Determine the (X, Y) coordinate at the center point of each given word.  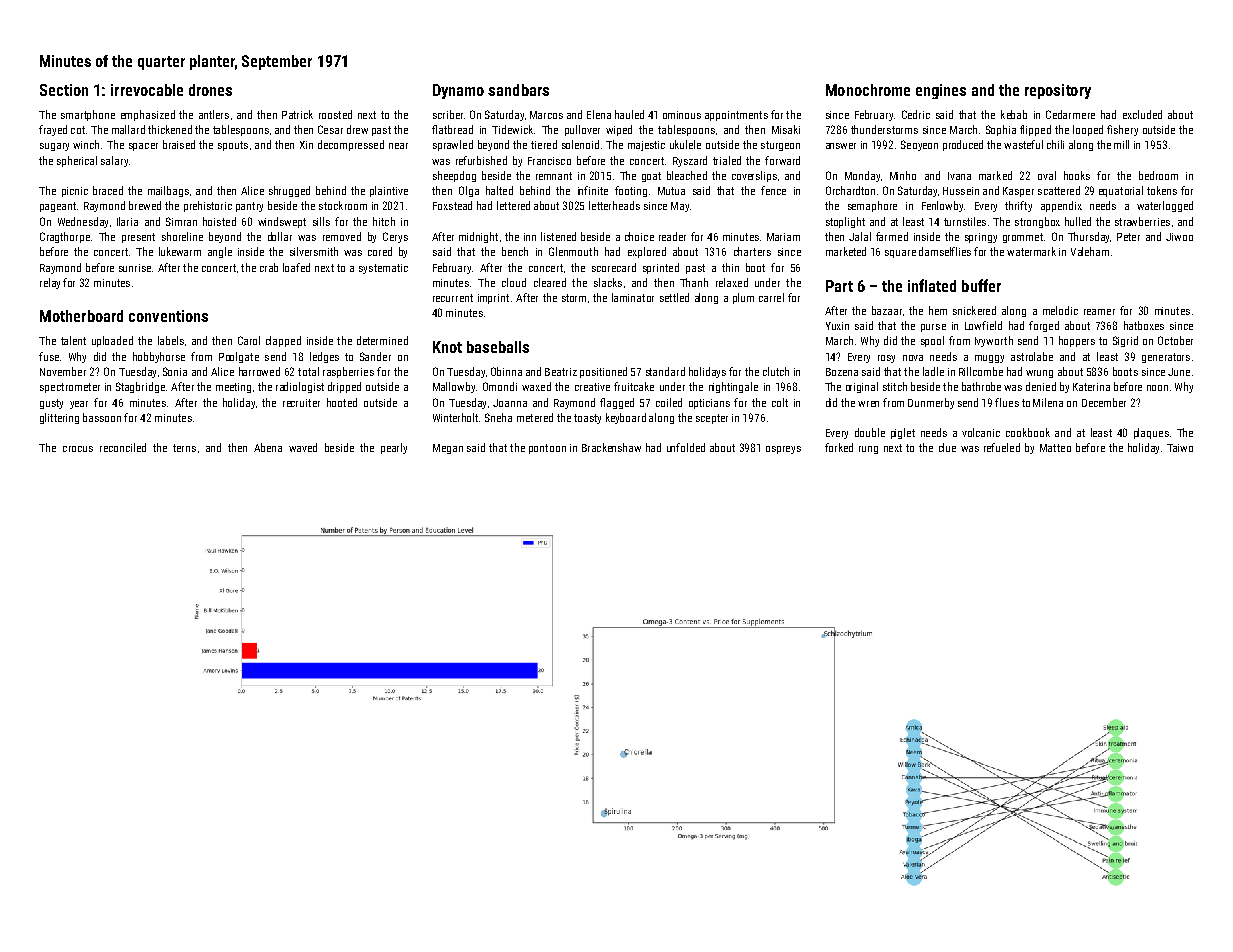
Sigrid (1125, 341)
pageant (58, 207)
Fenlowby (942, 206)
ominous (682, 115)
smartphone (88, 115)
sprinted (661, 268)
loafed (296, 267)
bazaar (887, 310)
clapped (283, 341)
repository (1058, 91)
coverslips (754, 176)
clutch (776, 371)
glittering (59, 418)
